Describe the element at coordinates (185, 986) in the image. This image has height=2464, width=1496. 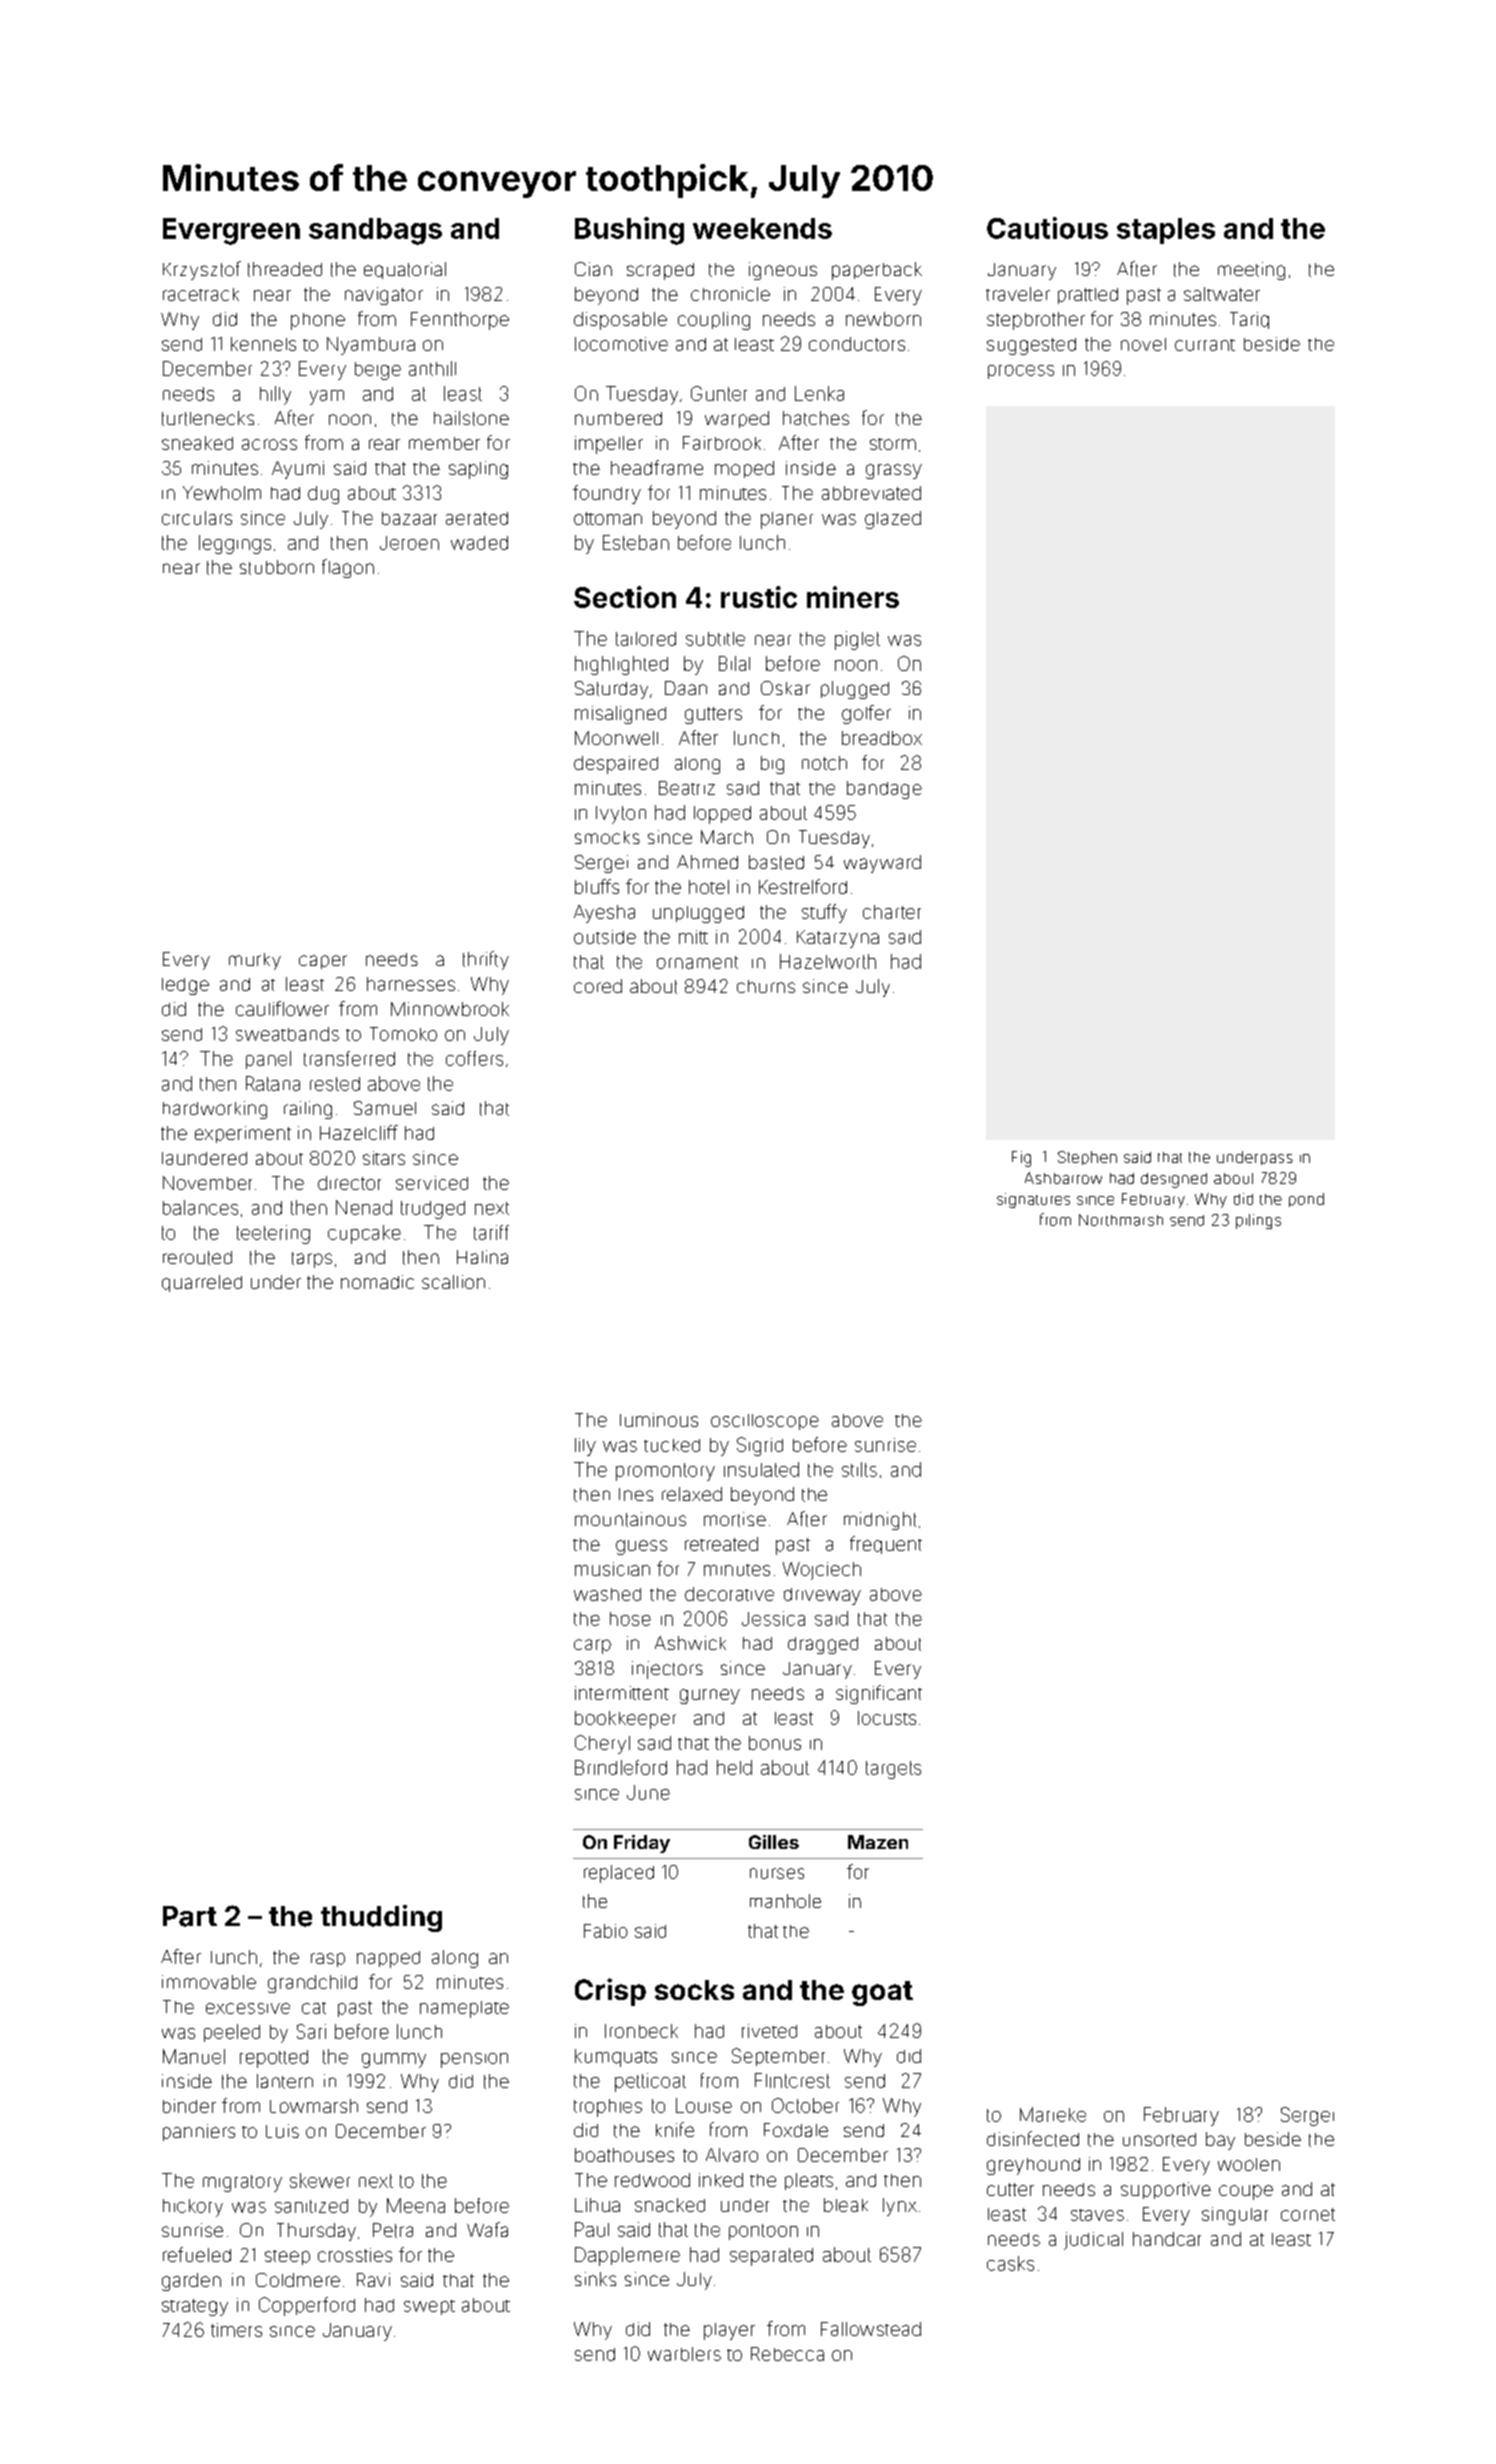
I see `ledge` at that location.
